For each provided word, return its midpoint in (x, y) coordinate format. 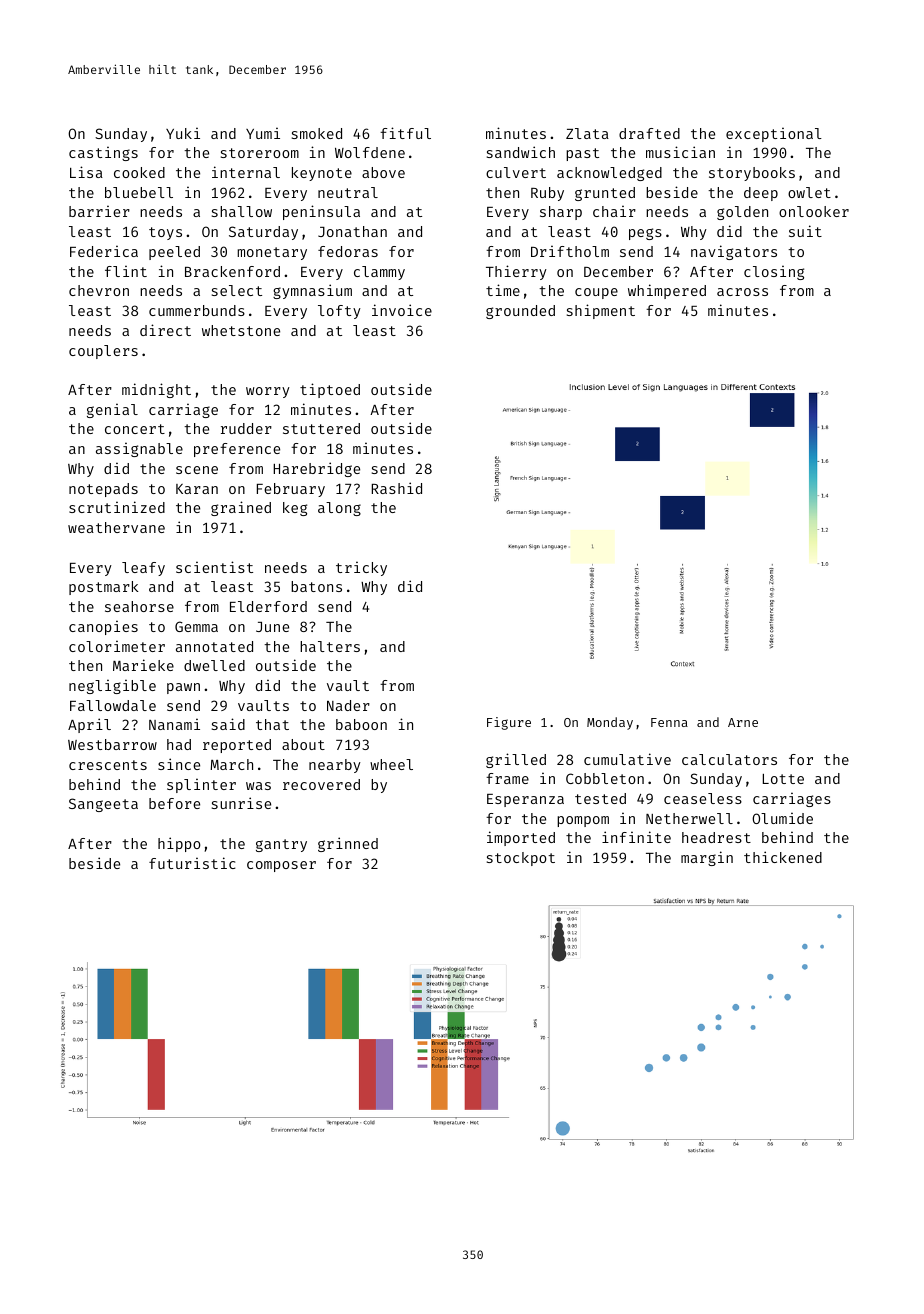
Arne (743, 722)
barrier (99, 211)
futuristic (192, 863)
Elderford (268, 606)
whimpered (667, 291)
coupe (596, 293)
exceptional (774, 134)
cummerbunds (197, 310)
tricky (361, 568)
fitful (405, 133)
